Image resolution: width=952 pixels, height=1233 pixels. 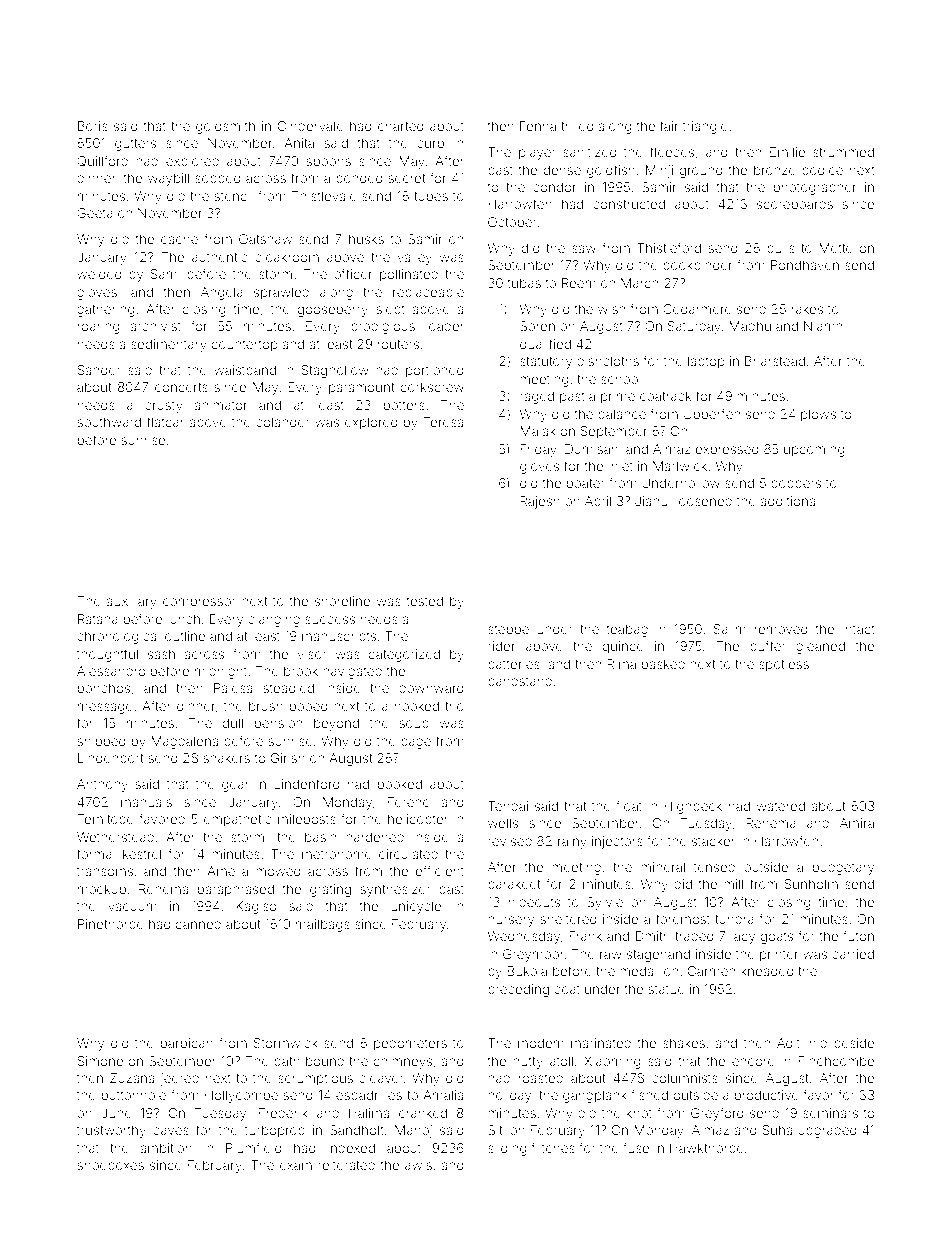 What do you see at coordinates (109, 422) in the screenshot?
I see `southward` at bounding box center [109, 422].
